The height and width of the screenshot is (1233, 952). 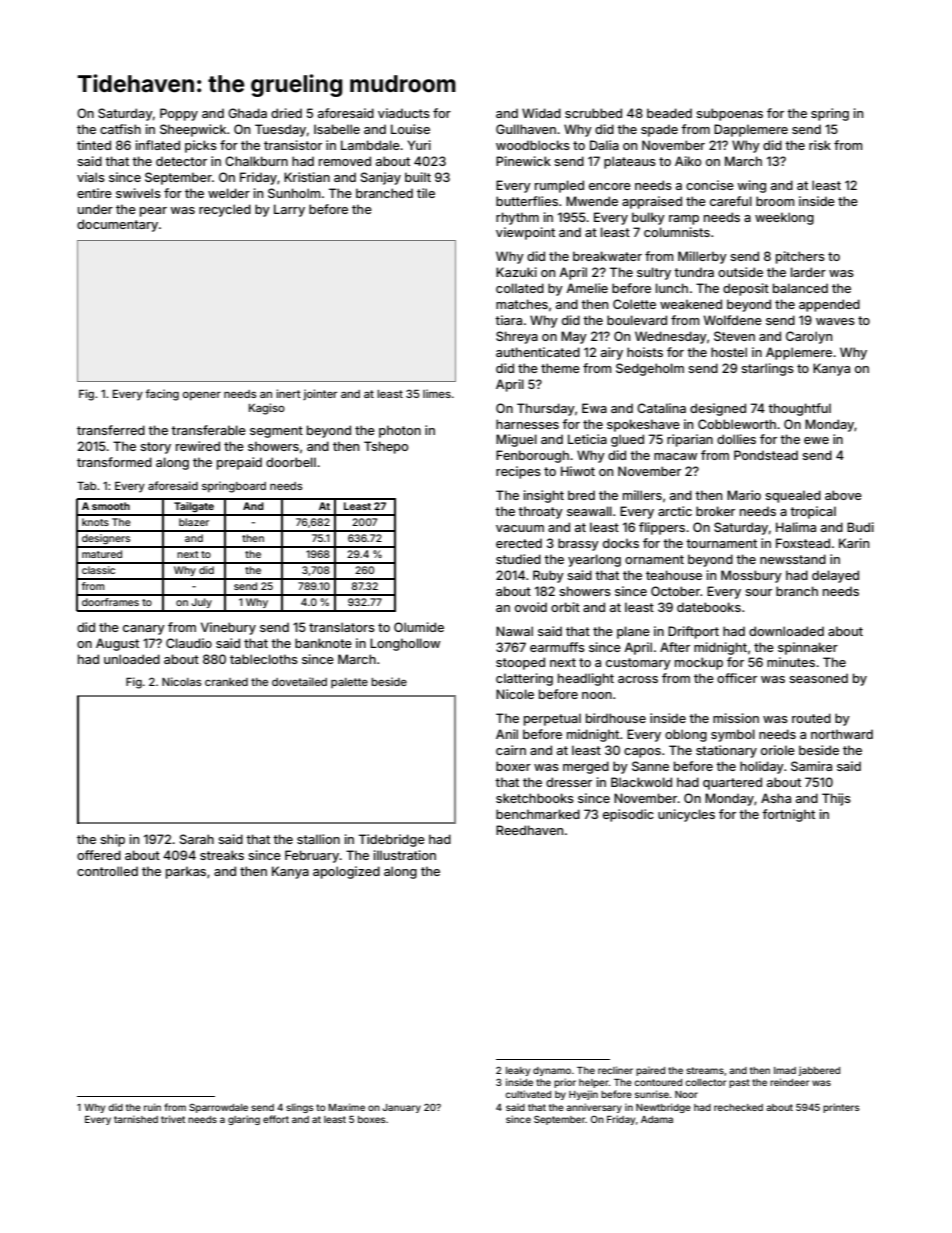 I want to click on Reedhaven, so click(x=529, y=830).
